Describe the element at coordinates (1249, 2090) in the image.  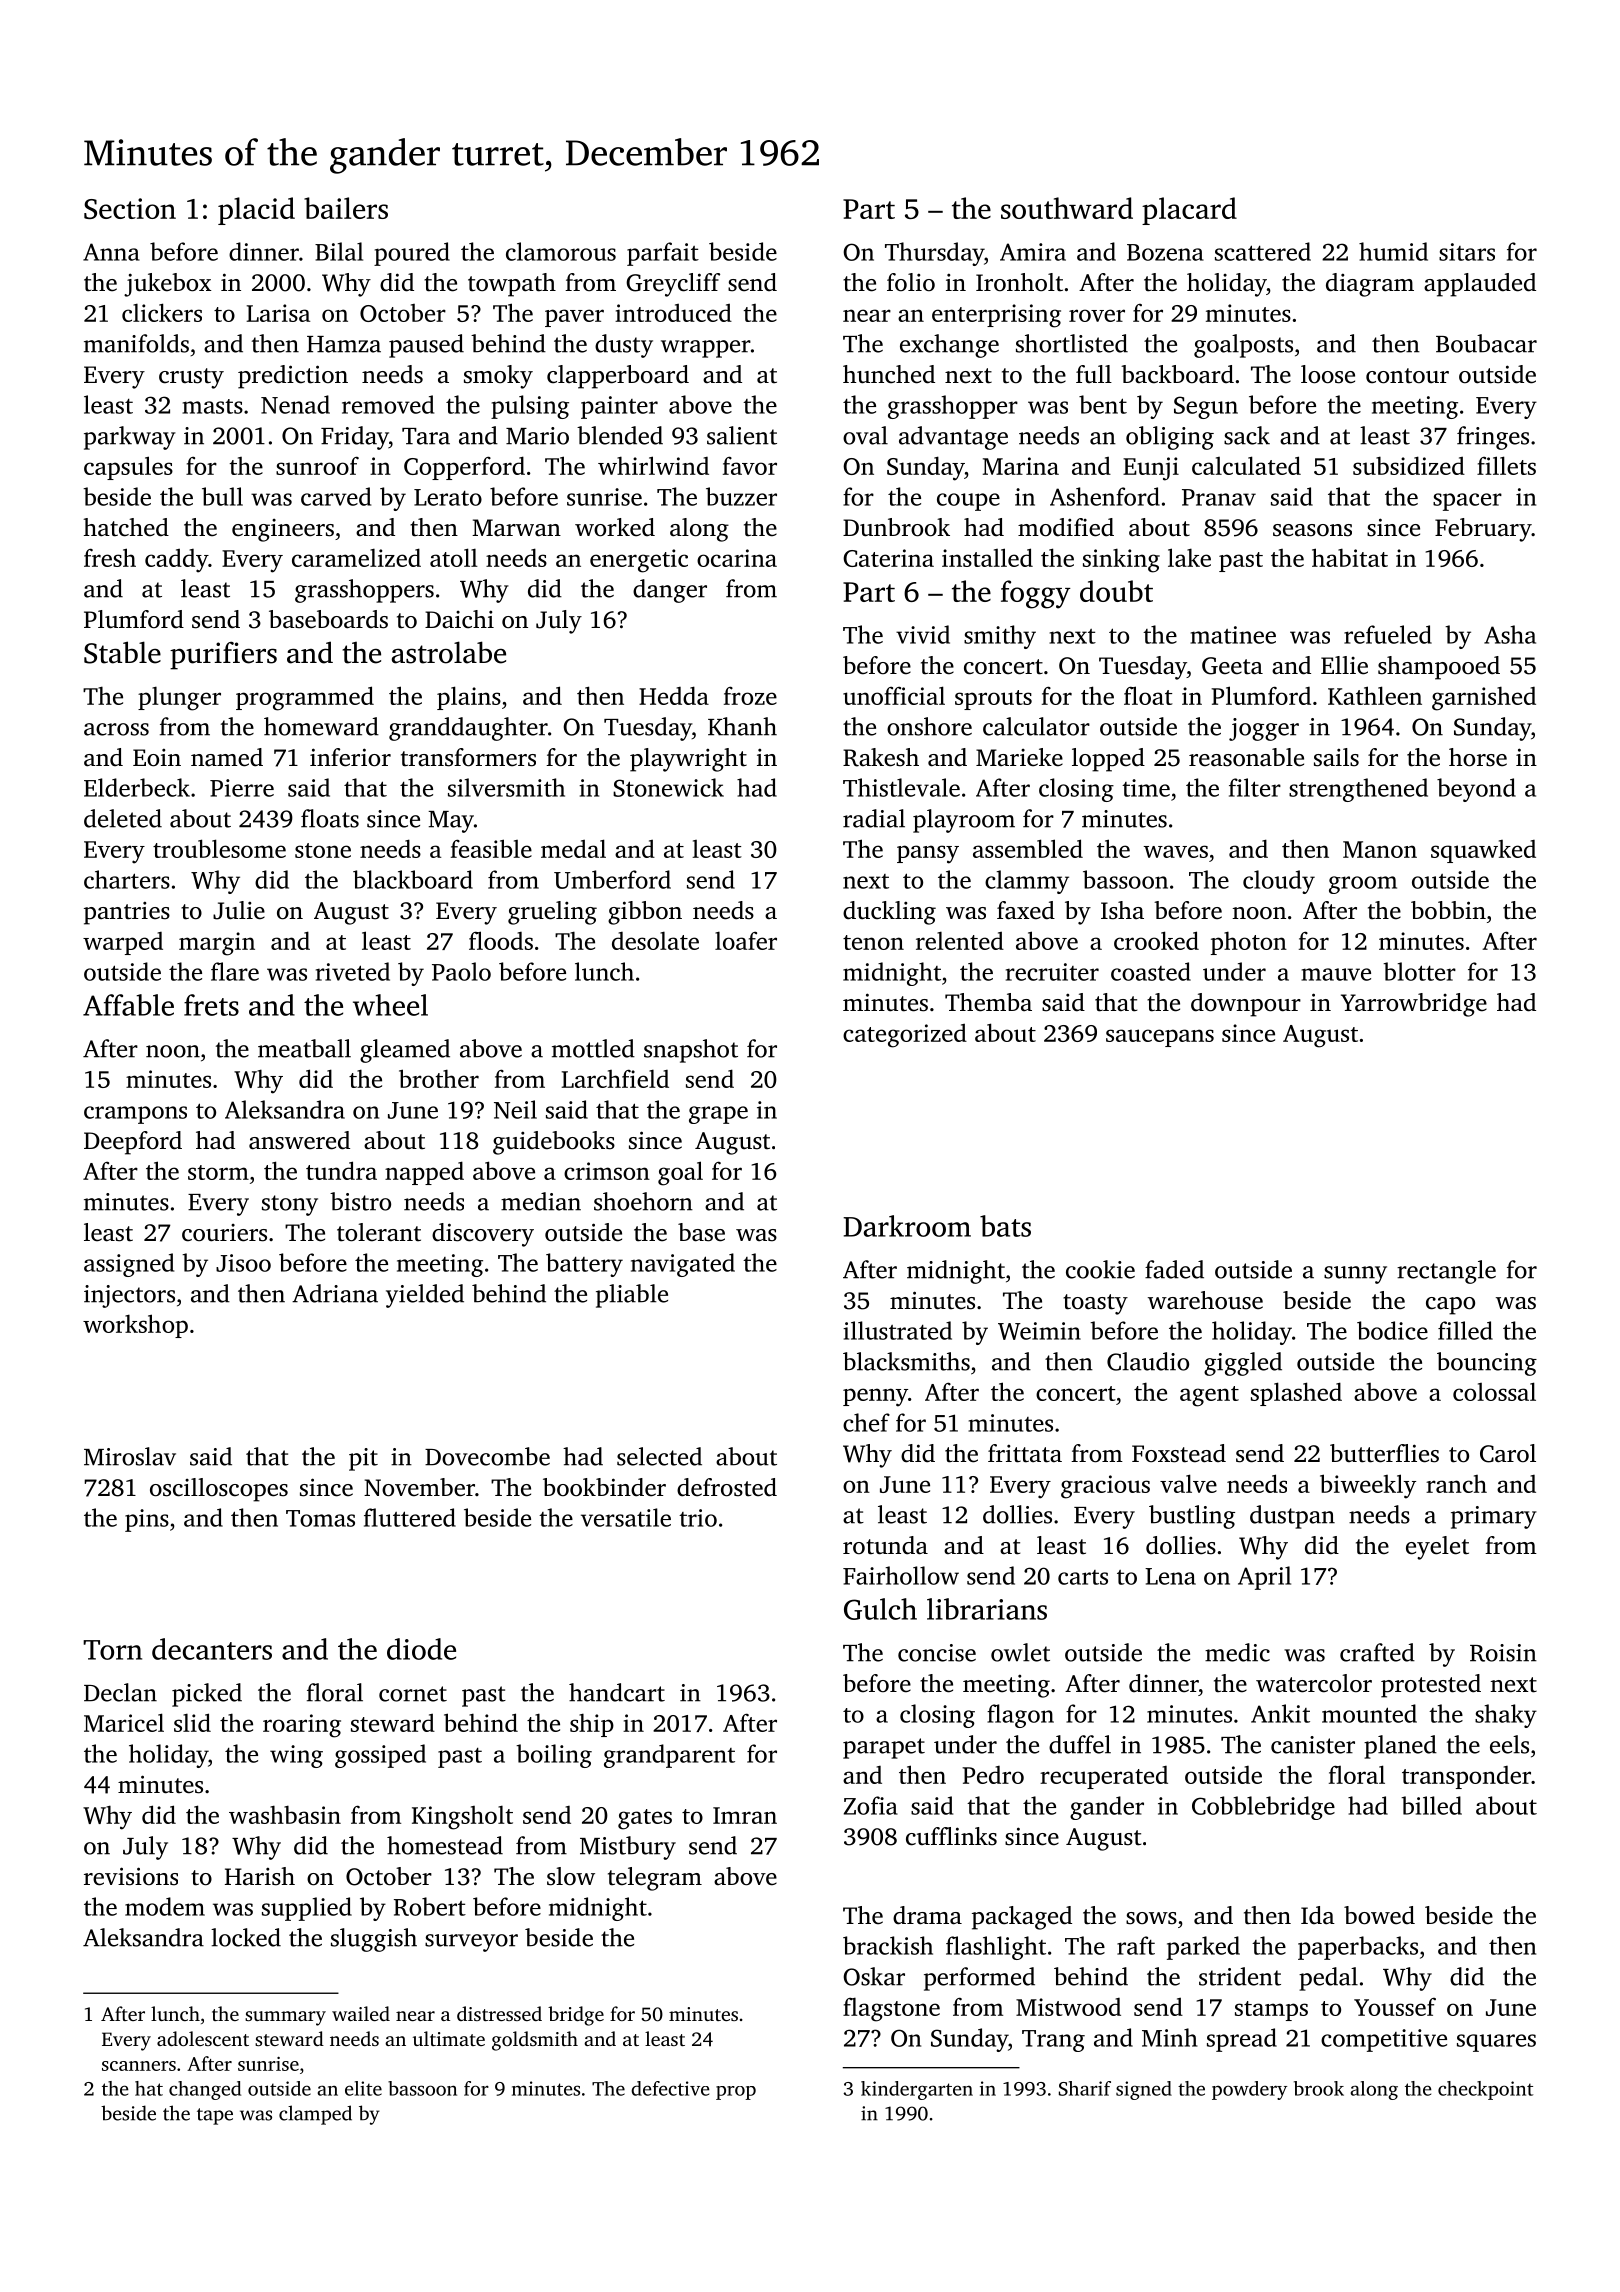
I see `powdery` at that location.
